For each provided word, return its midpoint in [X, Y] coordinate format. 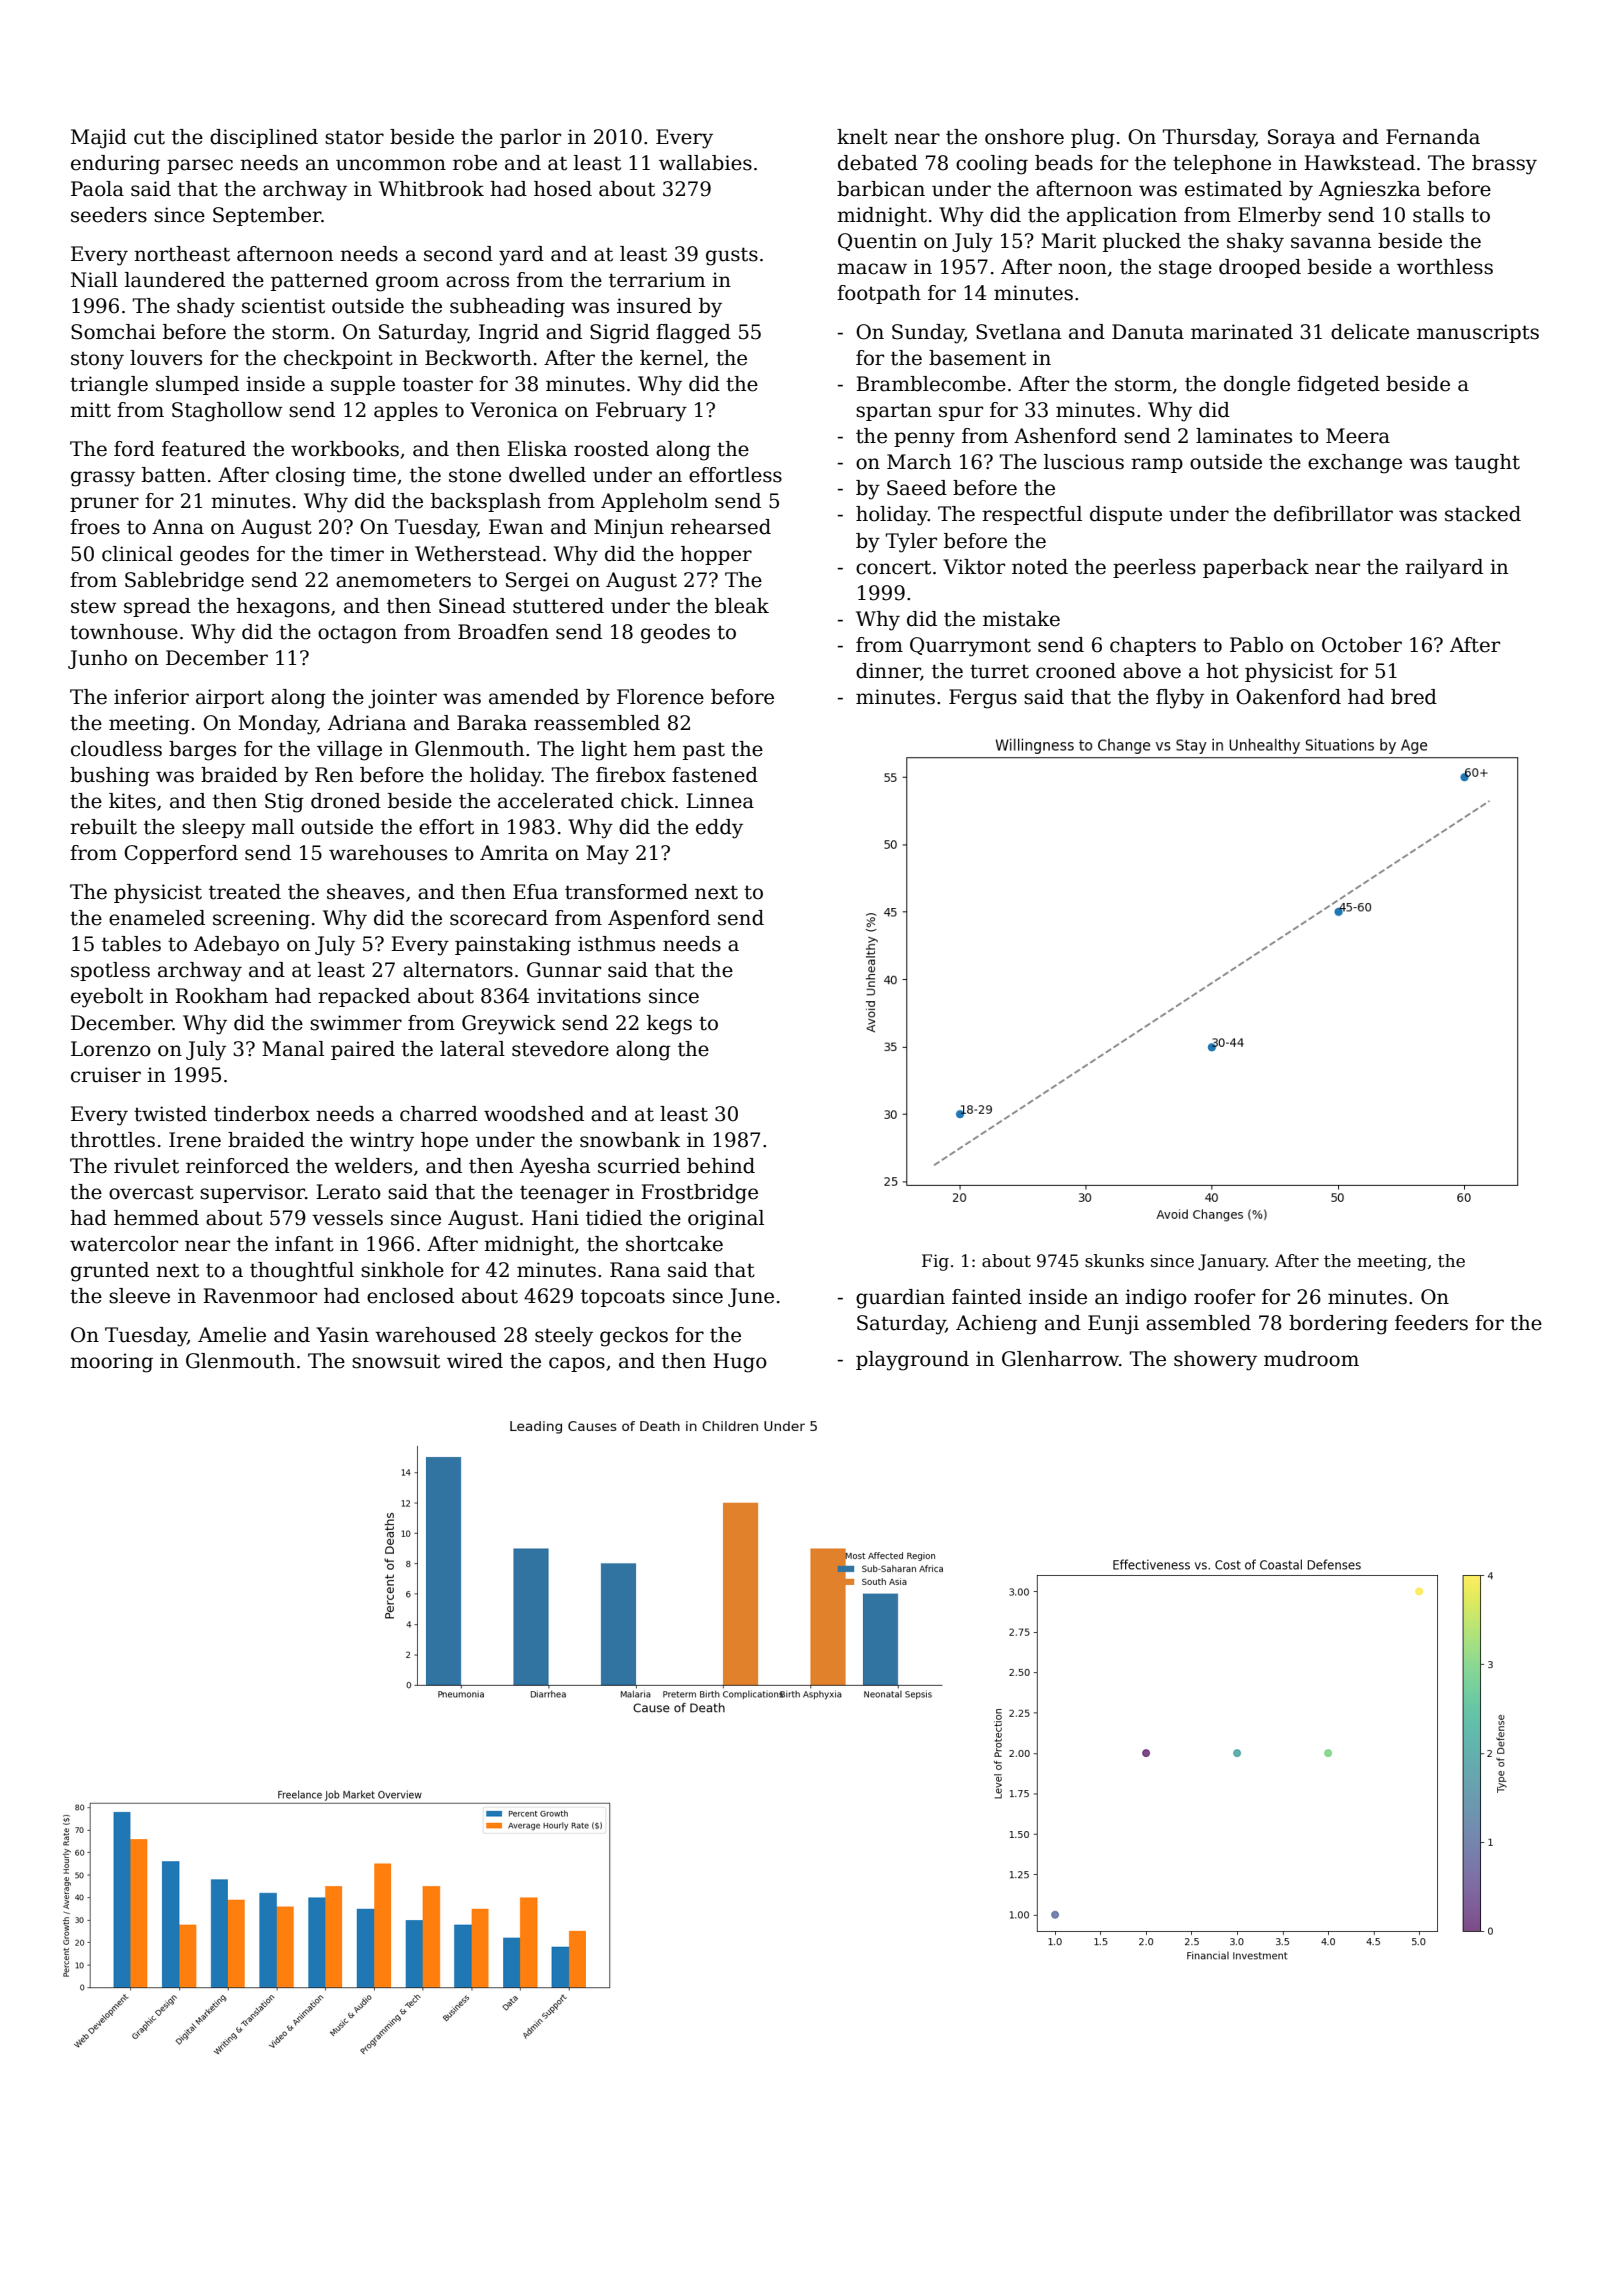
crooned [1076, 671]
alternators [458, 970]
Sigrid [620, 334]
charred [439, 1114]
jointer [402, 699]
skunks [1114, 1261]
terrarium [657, 280]
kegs [669, 1025]
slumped [197, 385]
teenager [564, 1194]
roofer [1224, 1297]
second [458, 254]
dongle [1257, 386]
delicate [1370, 332]
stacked [1483, 514]
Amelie [232, 1335]
